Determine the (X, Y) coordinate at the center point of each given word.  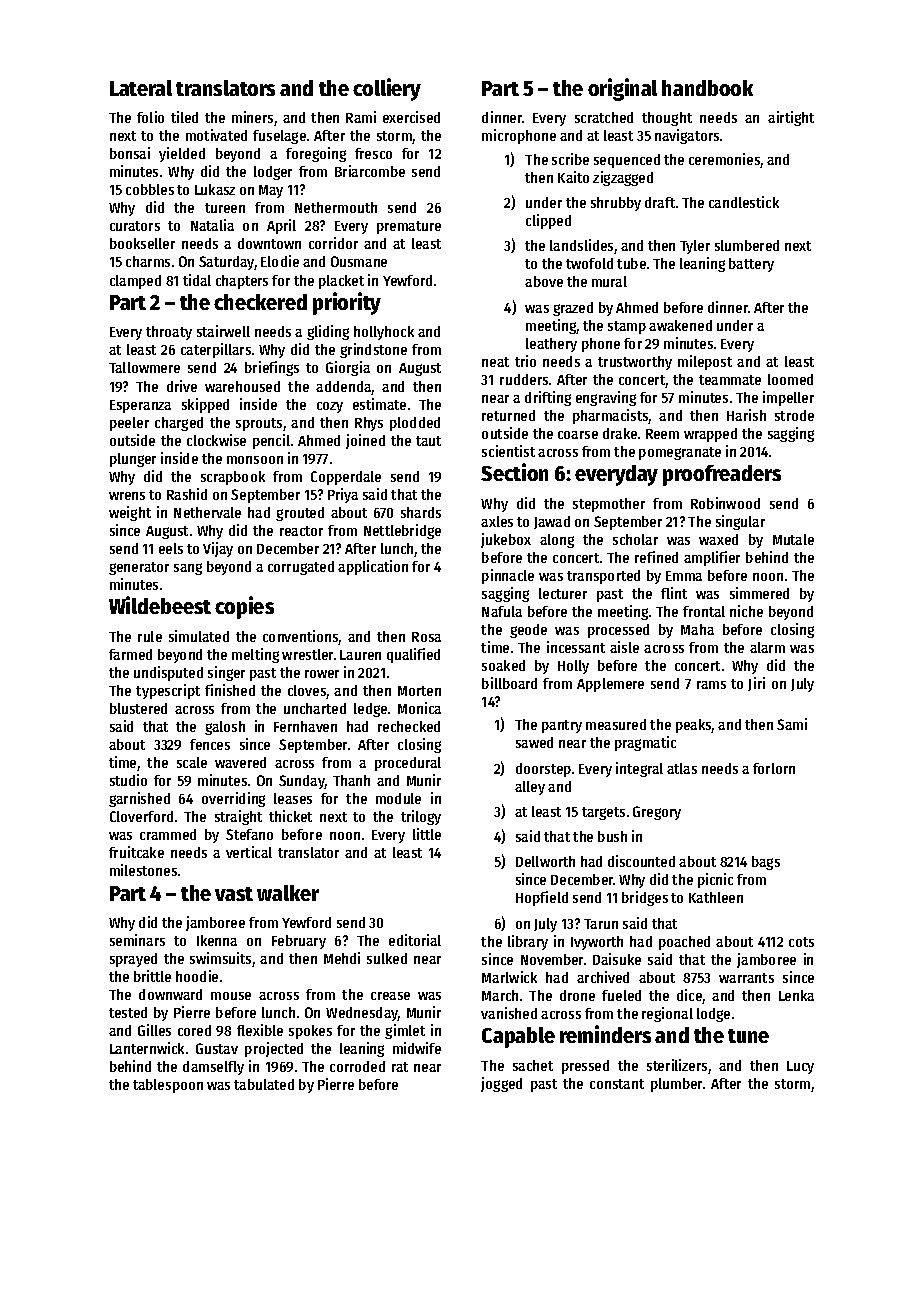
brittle (152, 976)
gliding (328, 332)
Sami (792, 724)
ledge (370, 710)
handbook (707, 88)
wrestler (307, 654)
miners (252, 117)
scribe (570, 159)
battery (751, 265)
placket (341, 282)
